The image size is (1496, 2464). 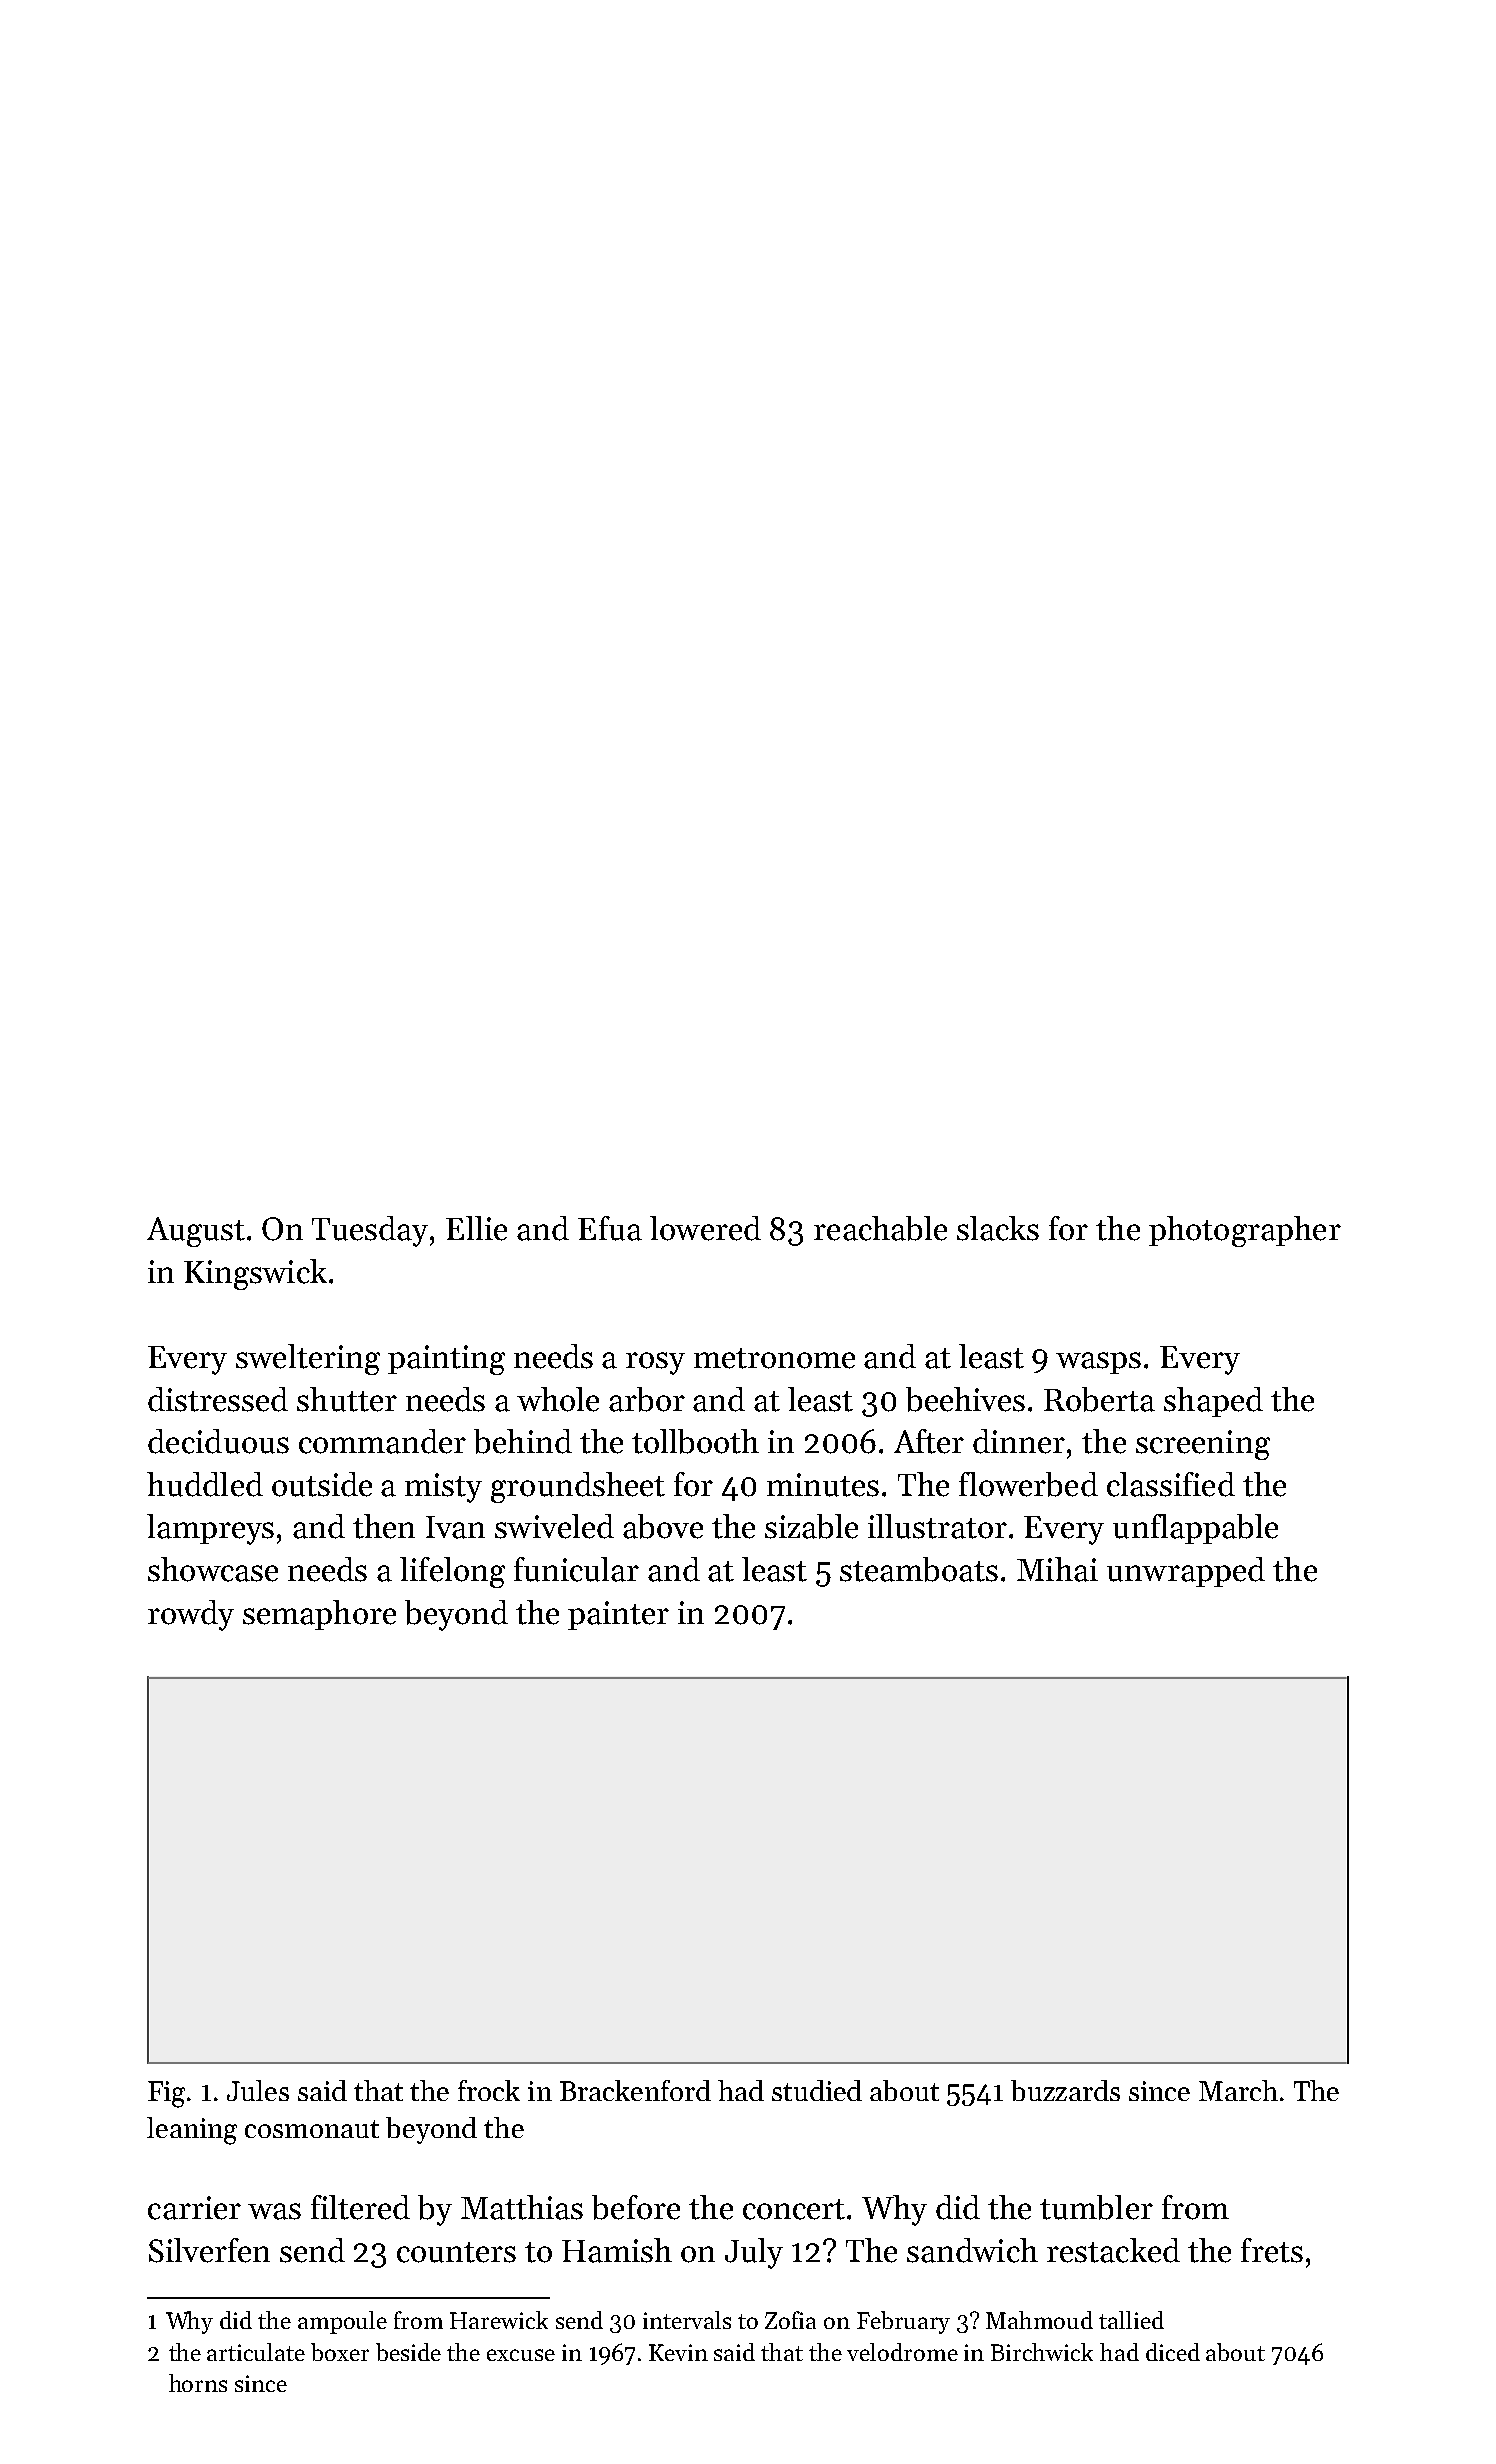 I want to click on painter, so click(x=618, y=1615).
